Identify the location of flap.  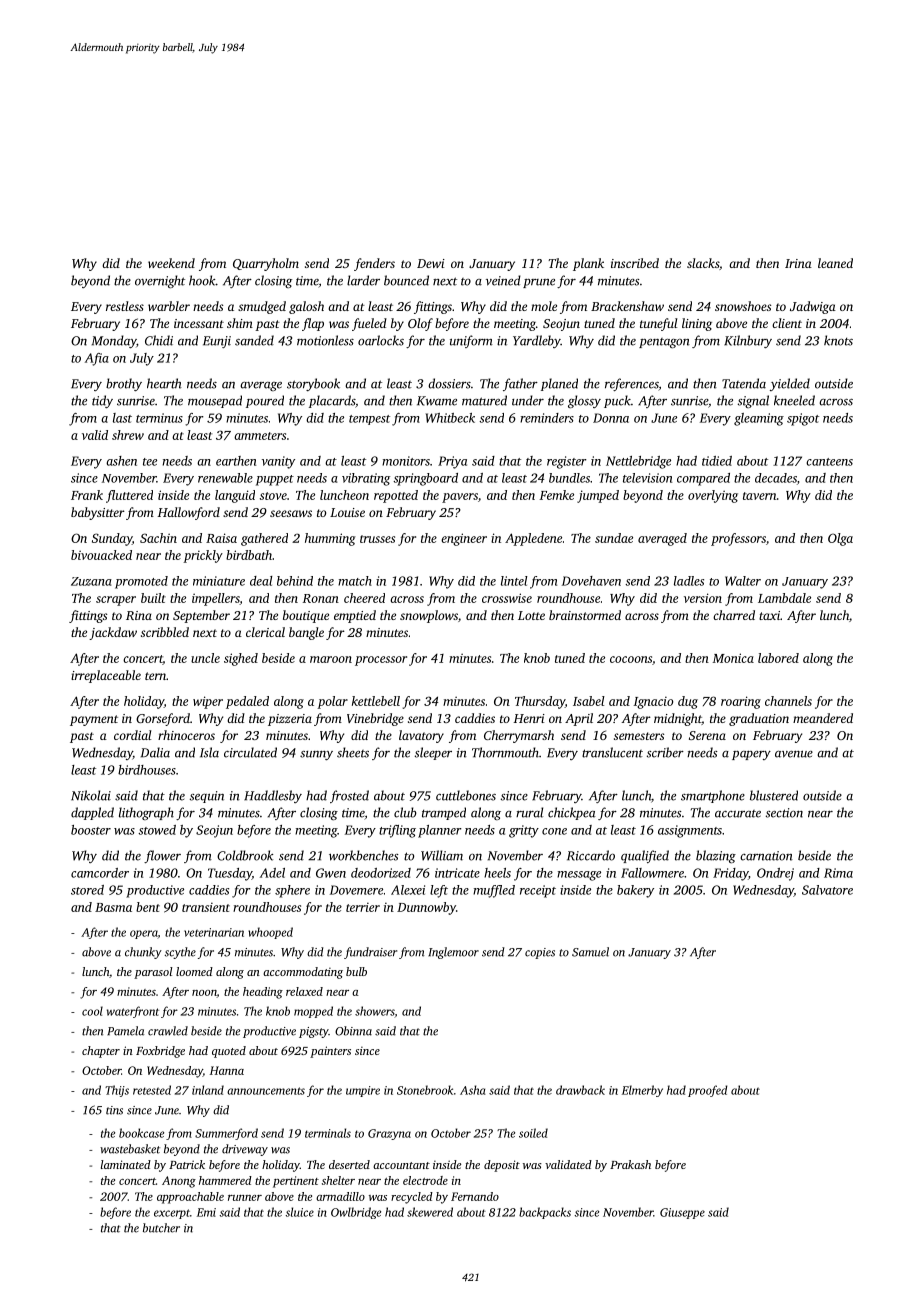
(313, 324).
